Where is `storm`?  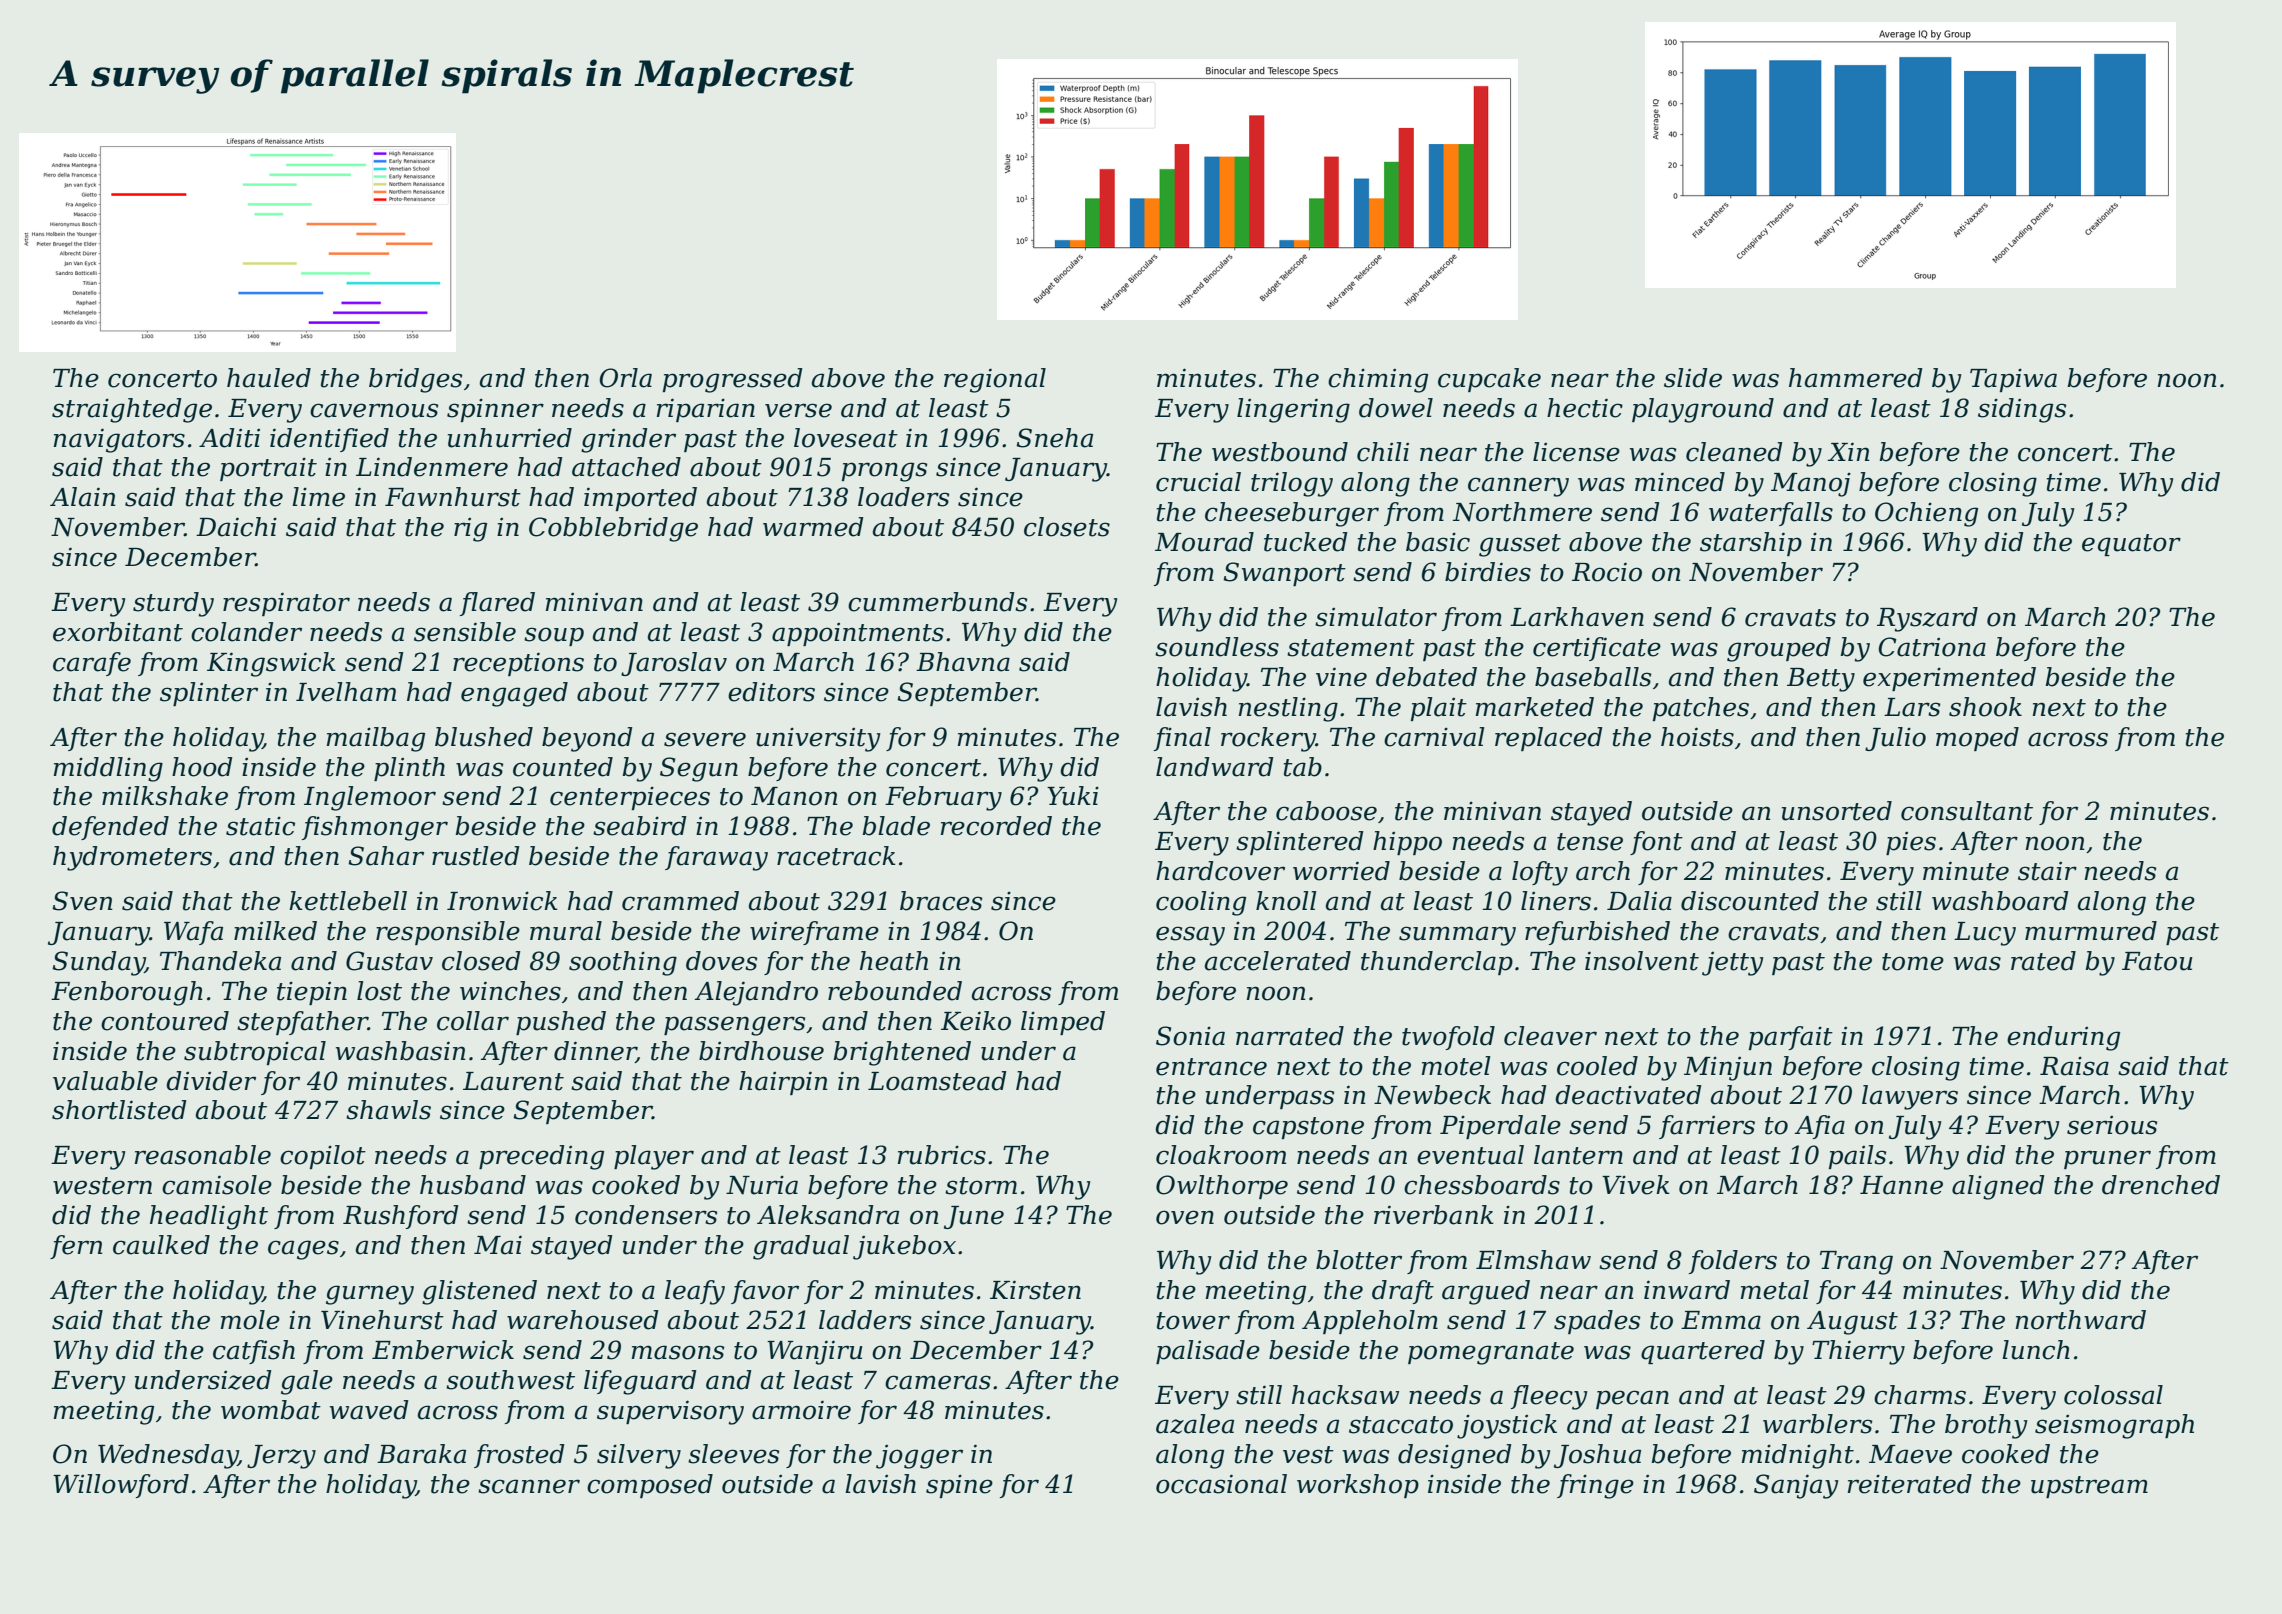 storm is located at coordinates (981, 1186).
